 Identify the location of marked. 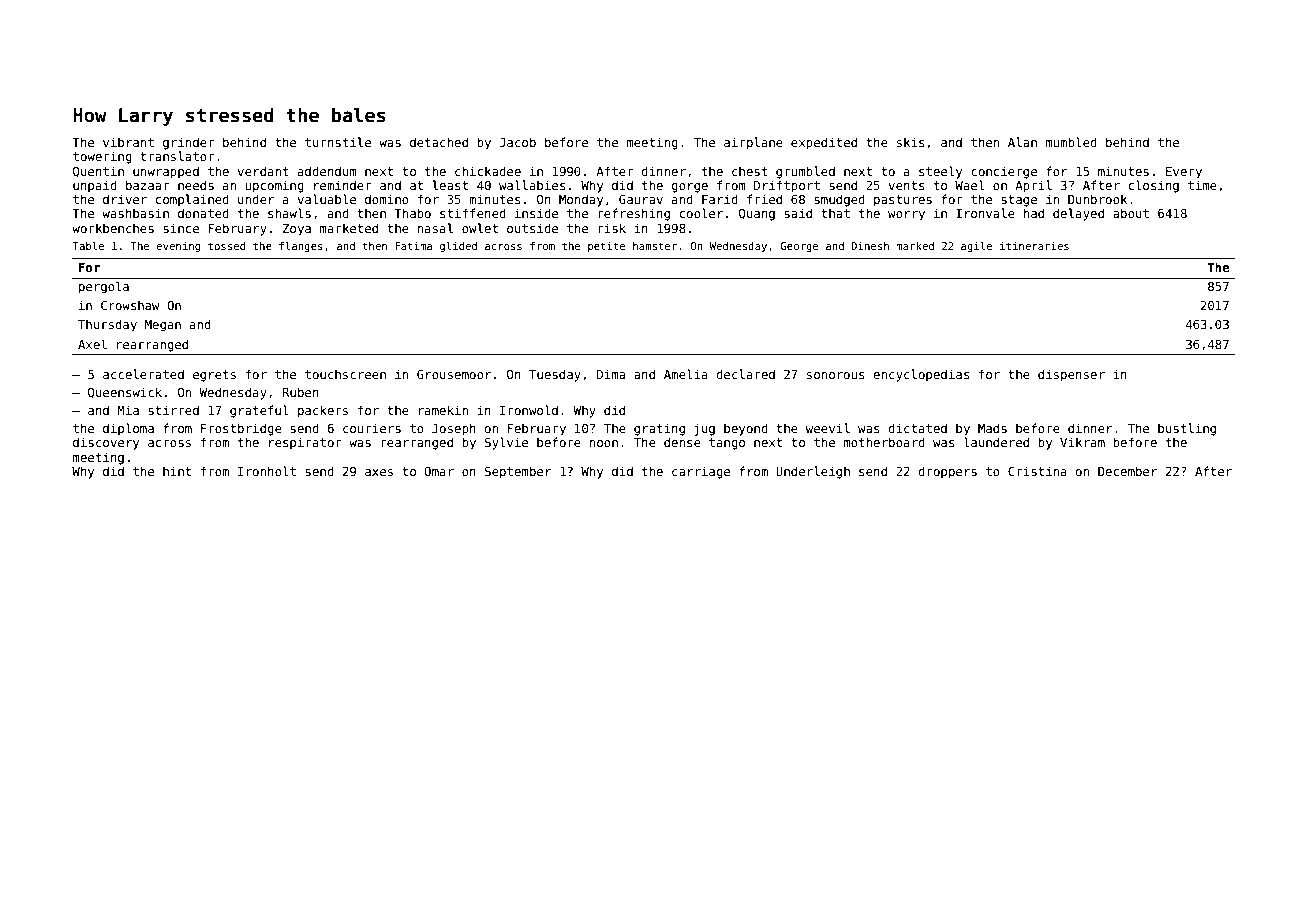
(915, 246).
